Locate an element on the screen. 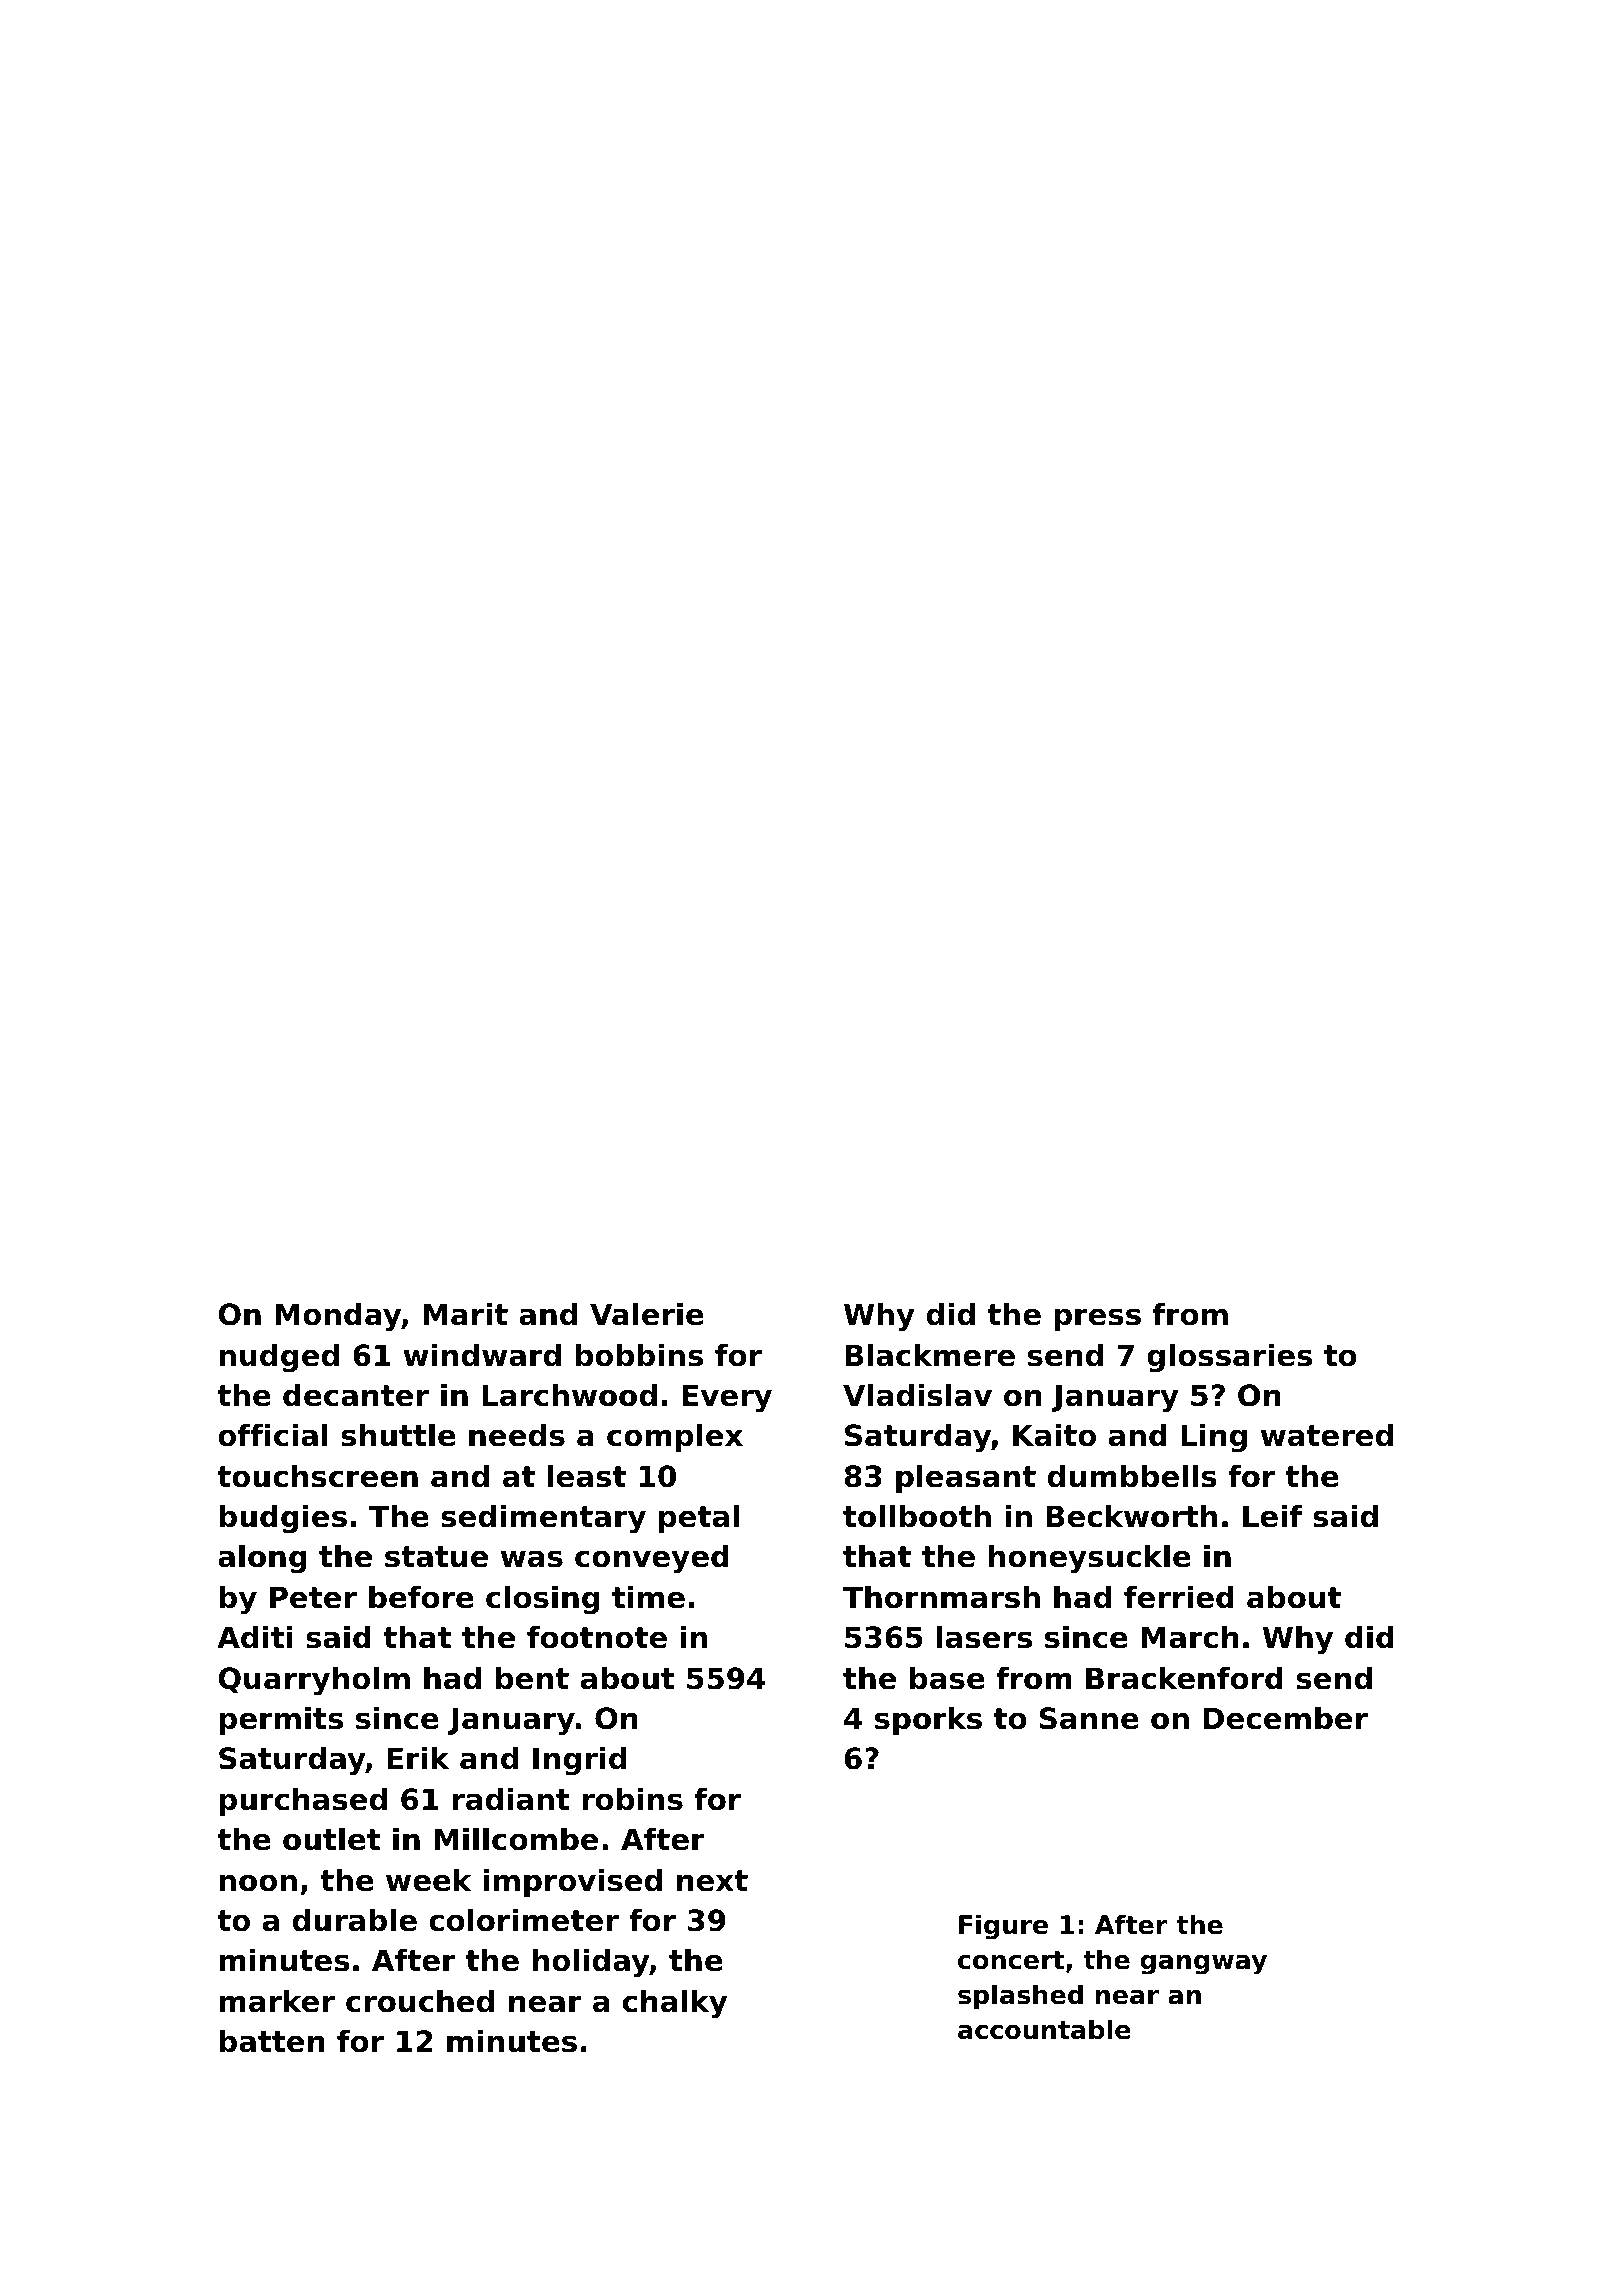  Ling is located at coordinates (1214, 1438).
